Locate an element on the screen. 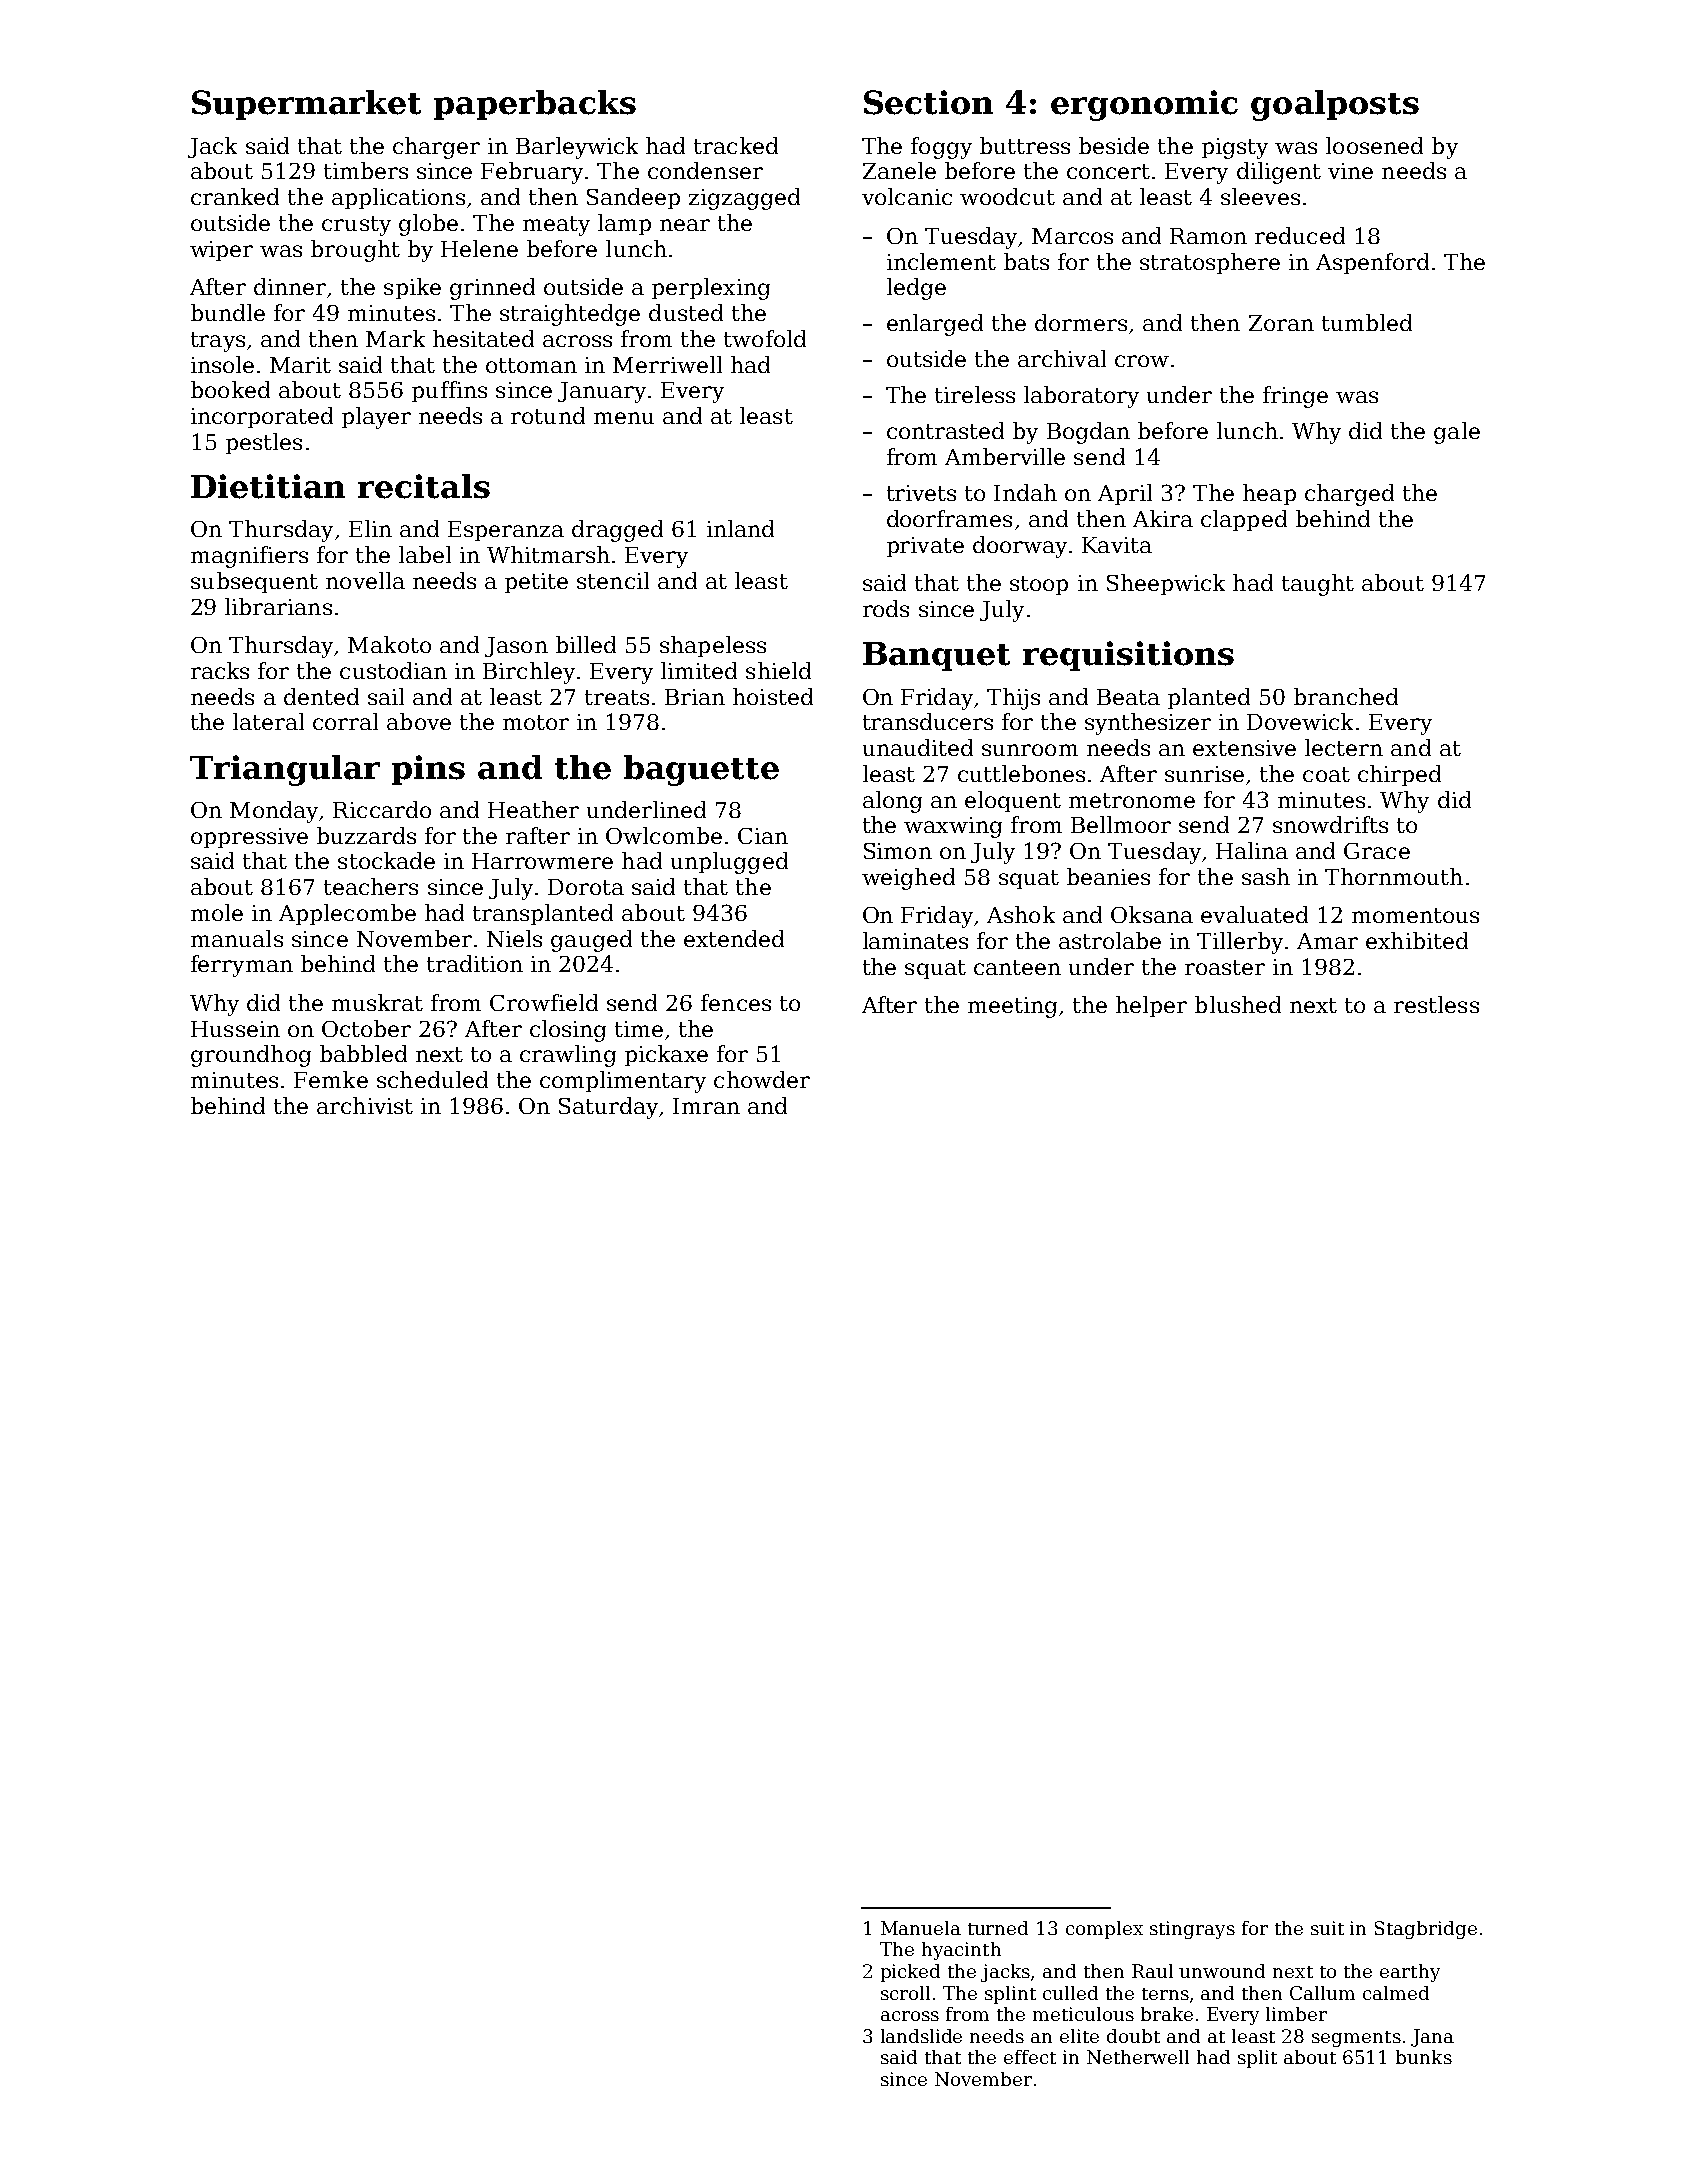 Image resolution: width=1683 pixels, height=2178 pixels. synthesizer is located at coordinates (1148, 724).
